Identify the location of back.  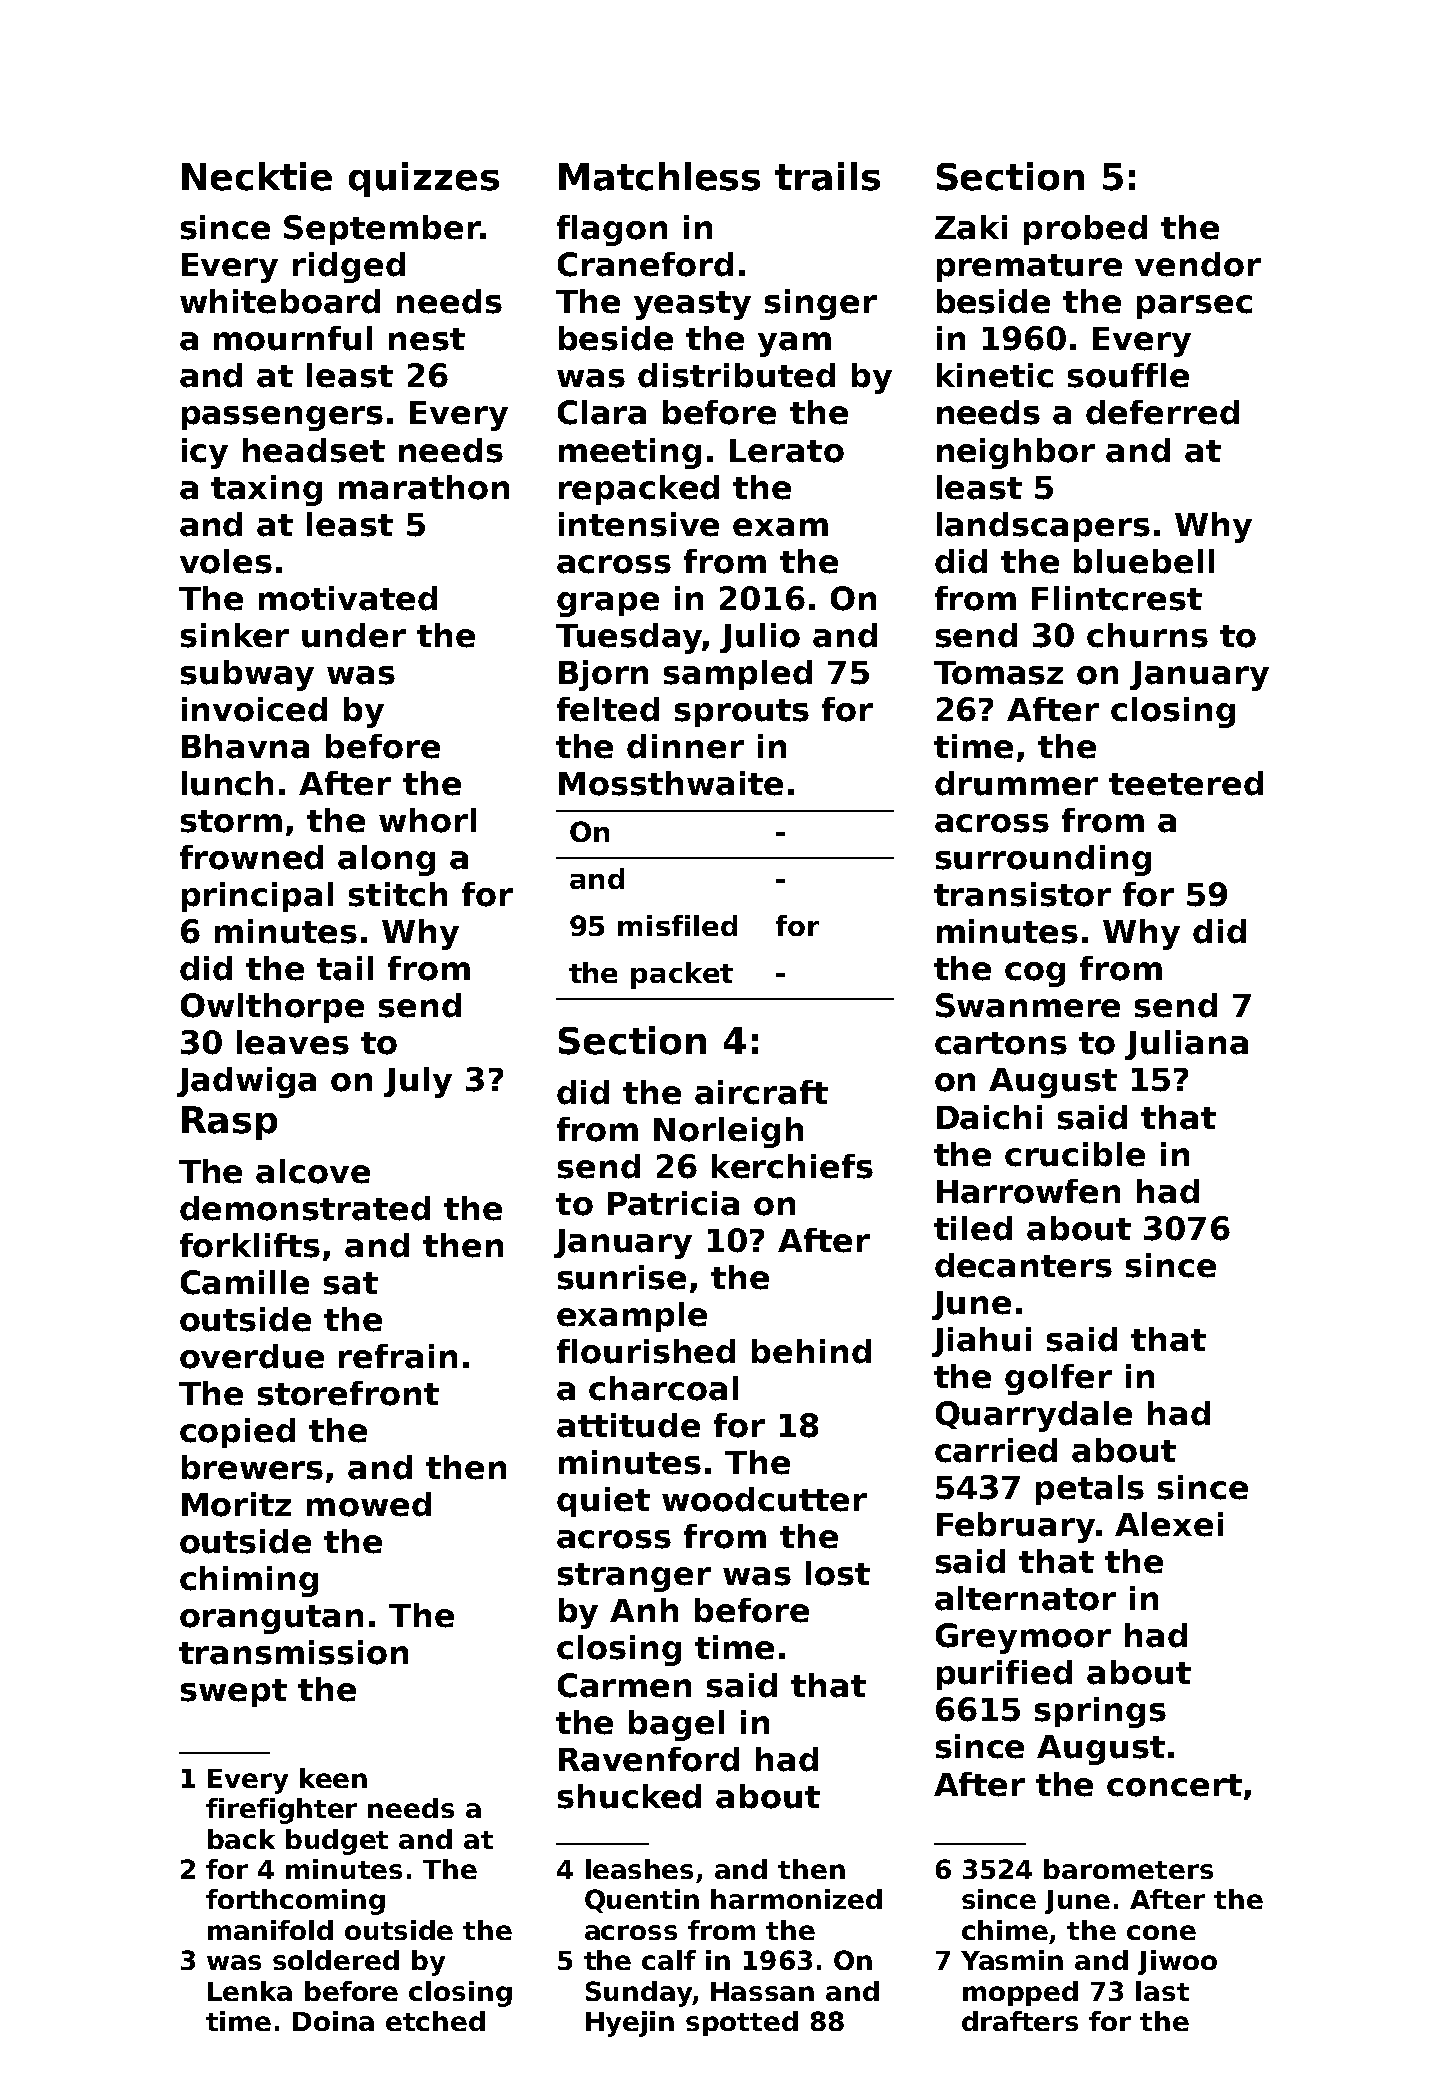
(241, 1839).
